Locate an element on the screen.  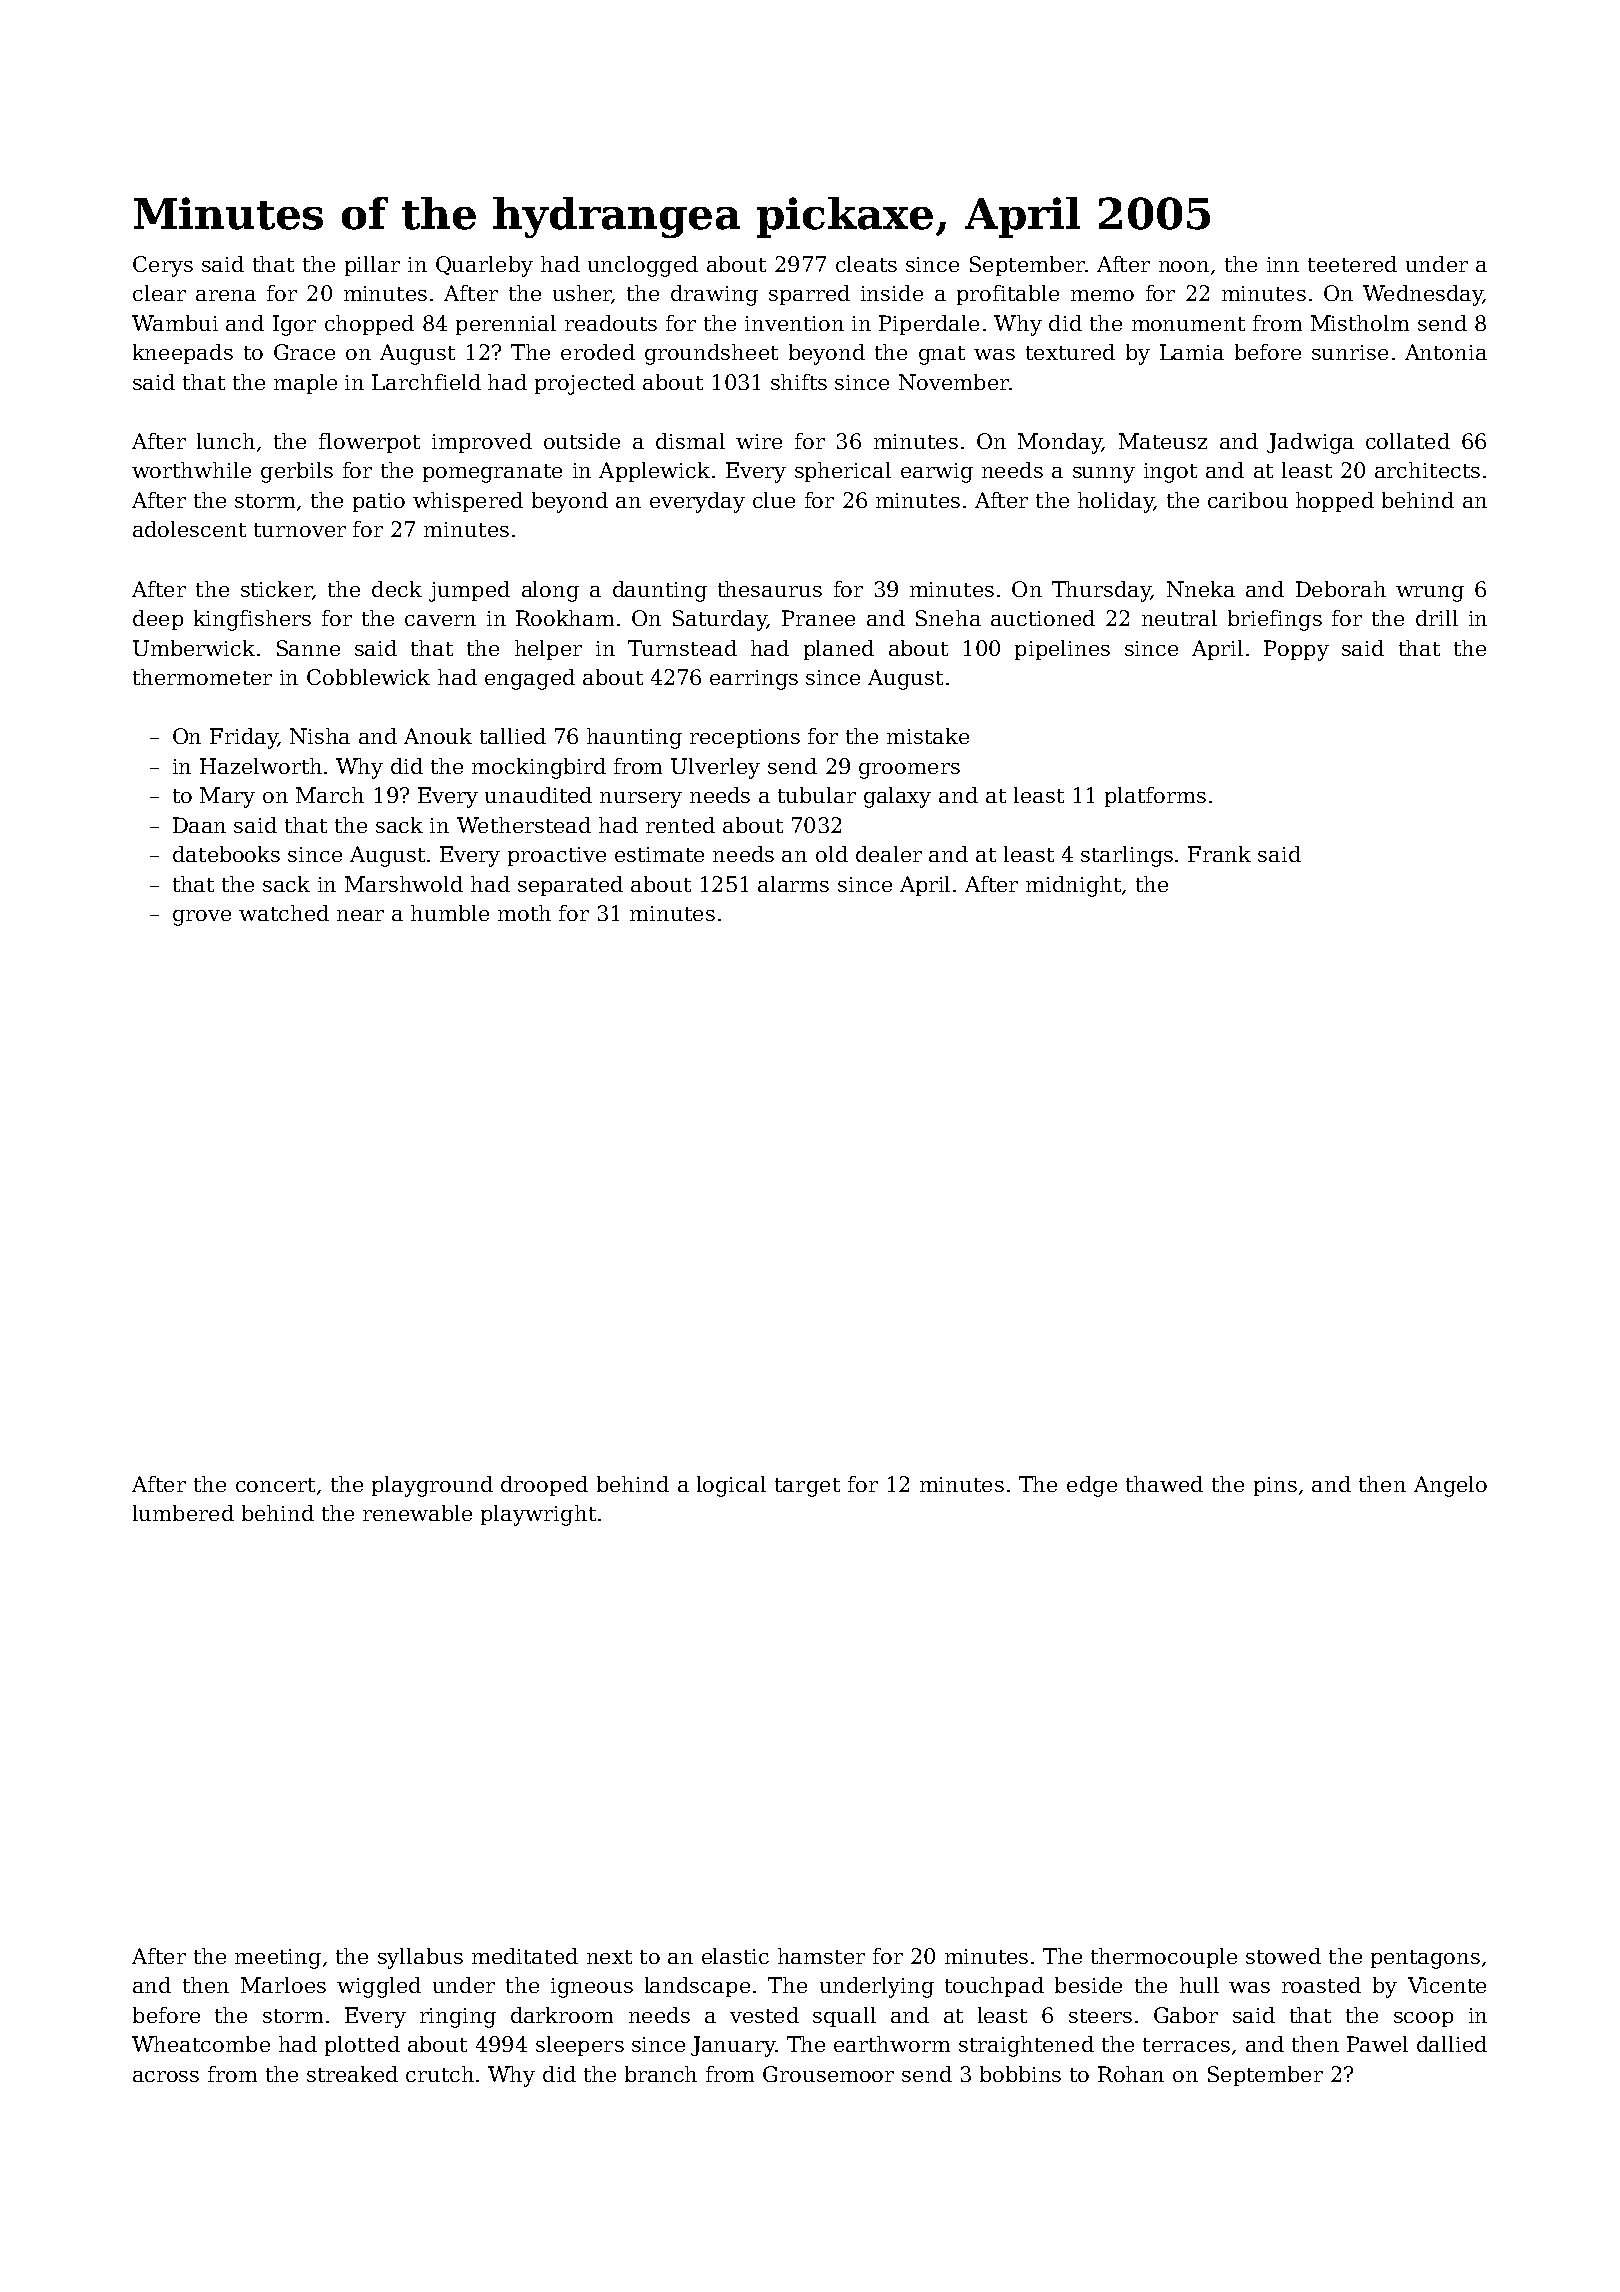
January is located at coordinates (733, 2046).
